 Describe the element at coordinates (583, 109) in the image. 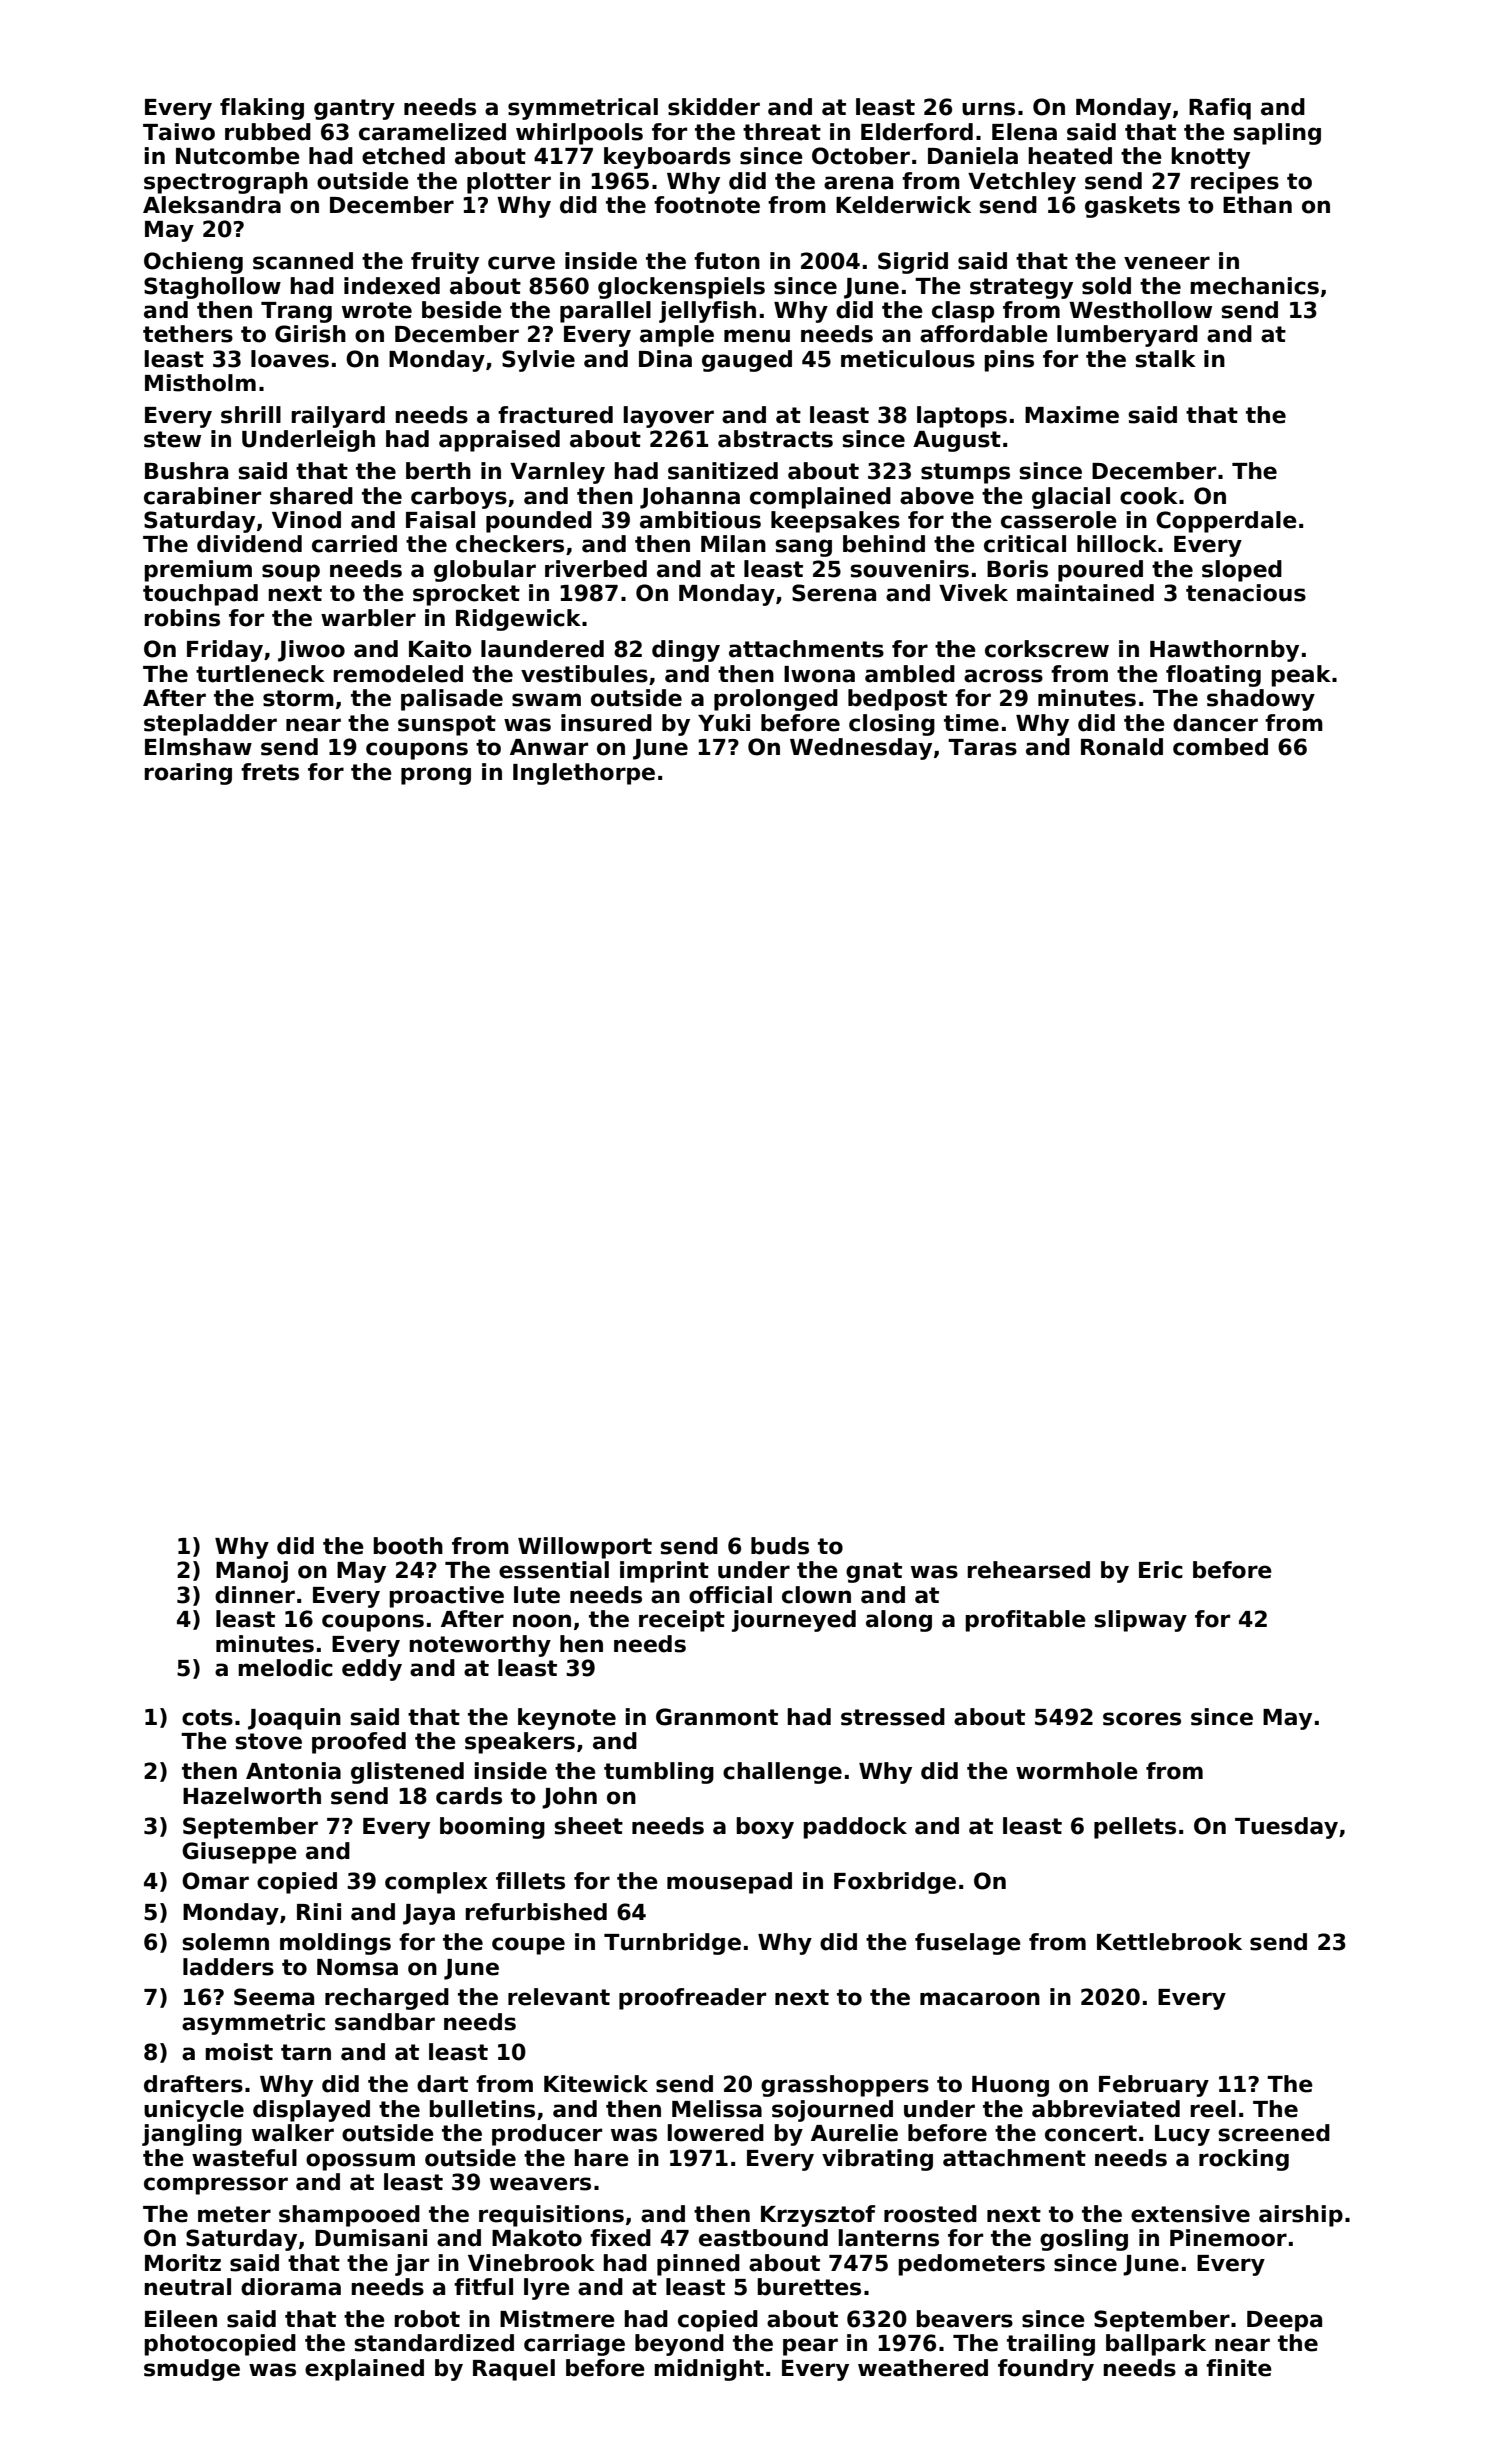

I see `symmetrical` at that location.
